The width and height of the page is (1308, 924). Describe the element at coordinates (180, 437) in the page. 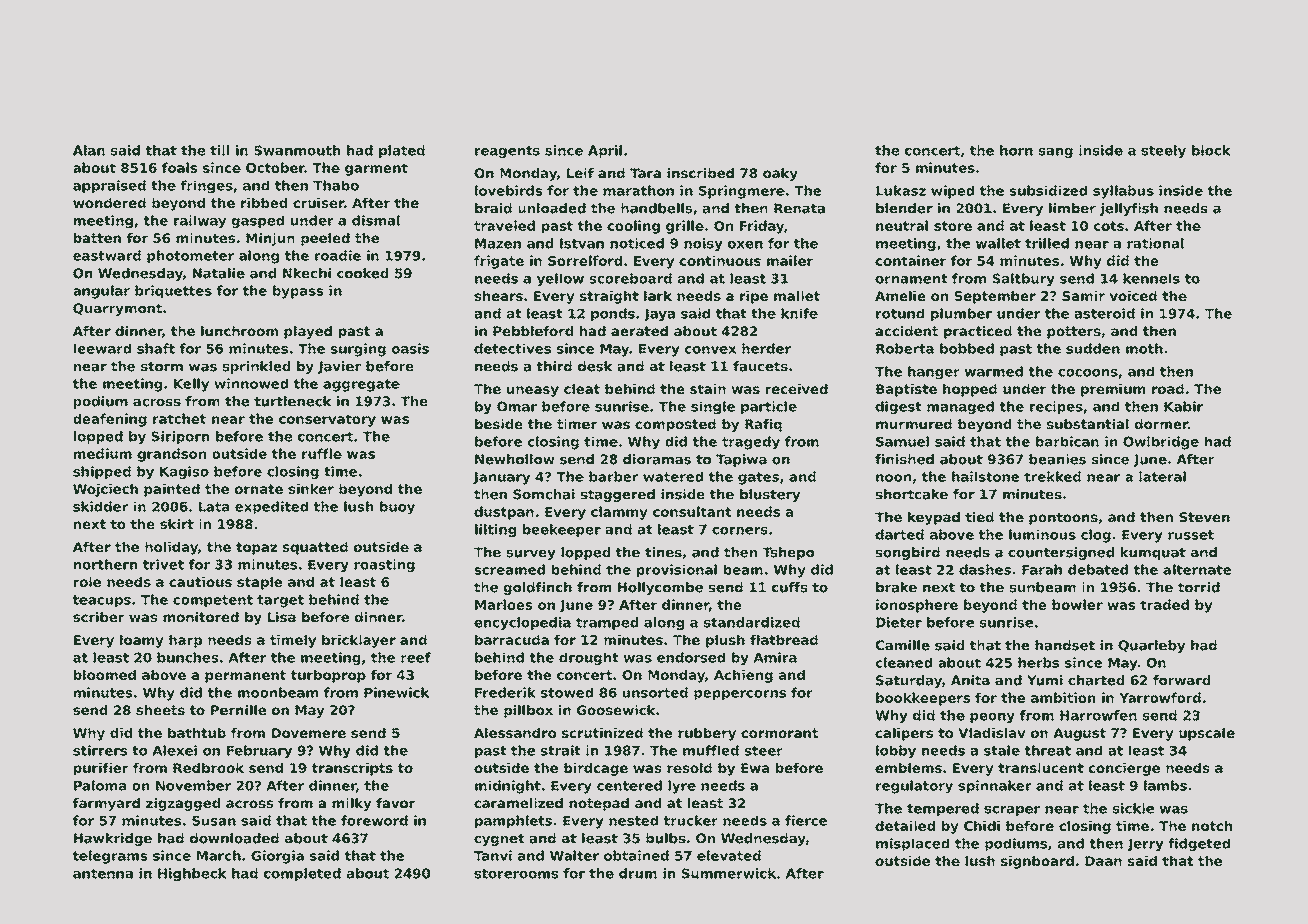

I see `Siriporn` at that location.
